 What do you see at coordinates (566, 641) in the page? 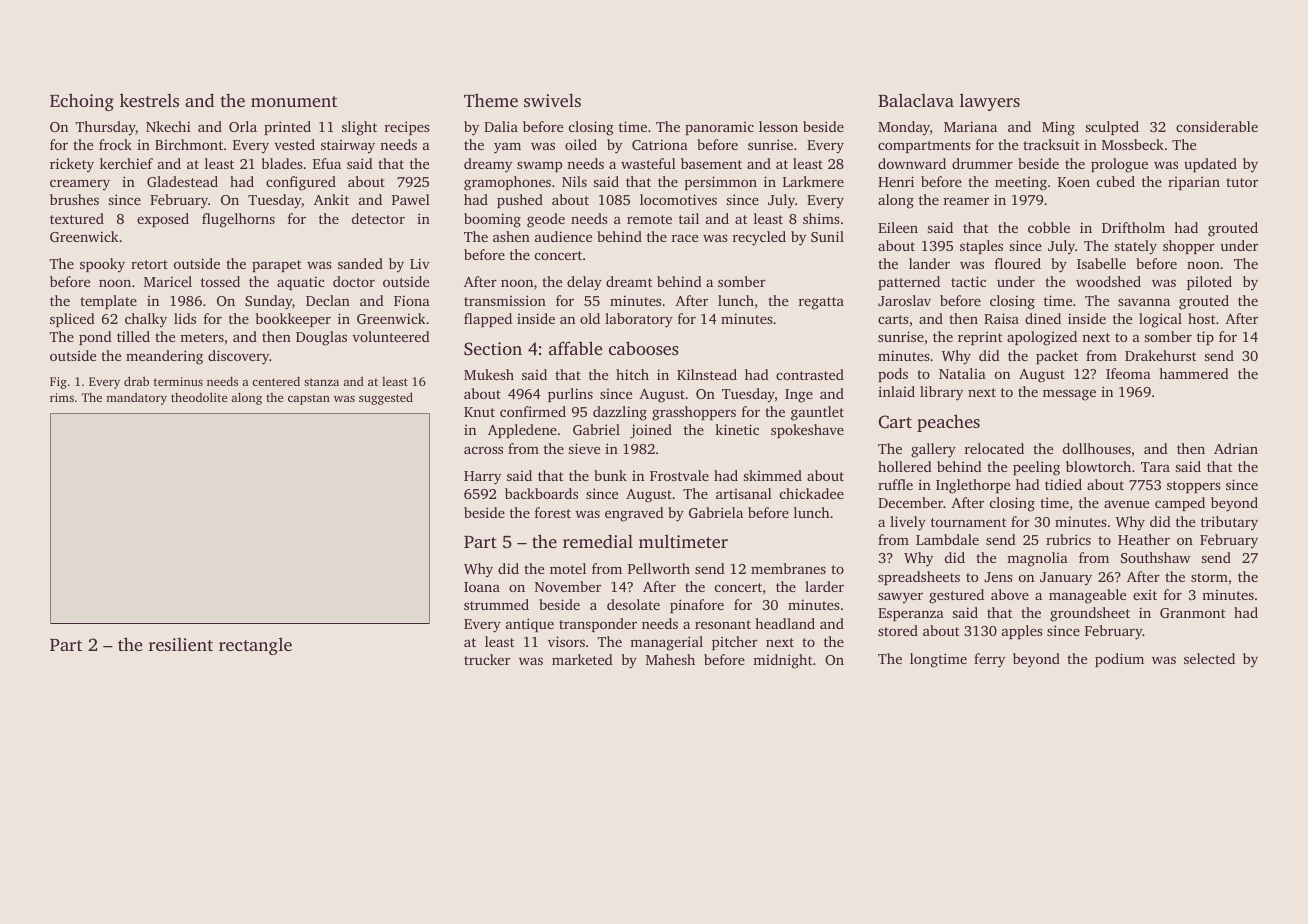
I see `visors` at bounding box center [566, 641].
